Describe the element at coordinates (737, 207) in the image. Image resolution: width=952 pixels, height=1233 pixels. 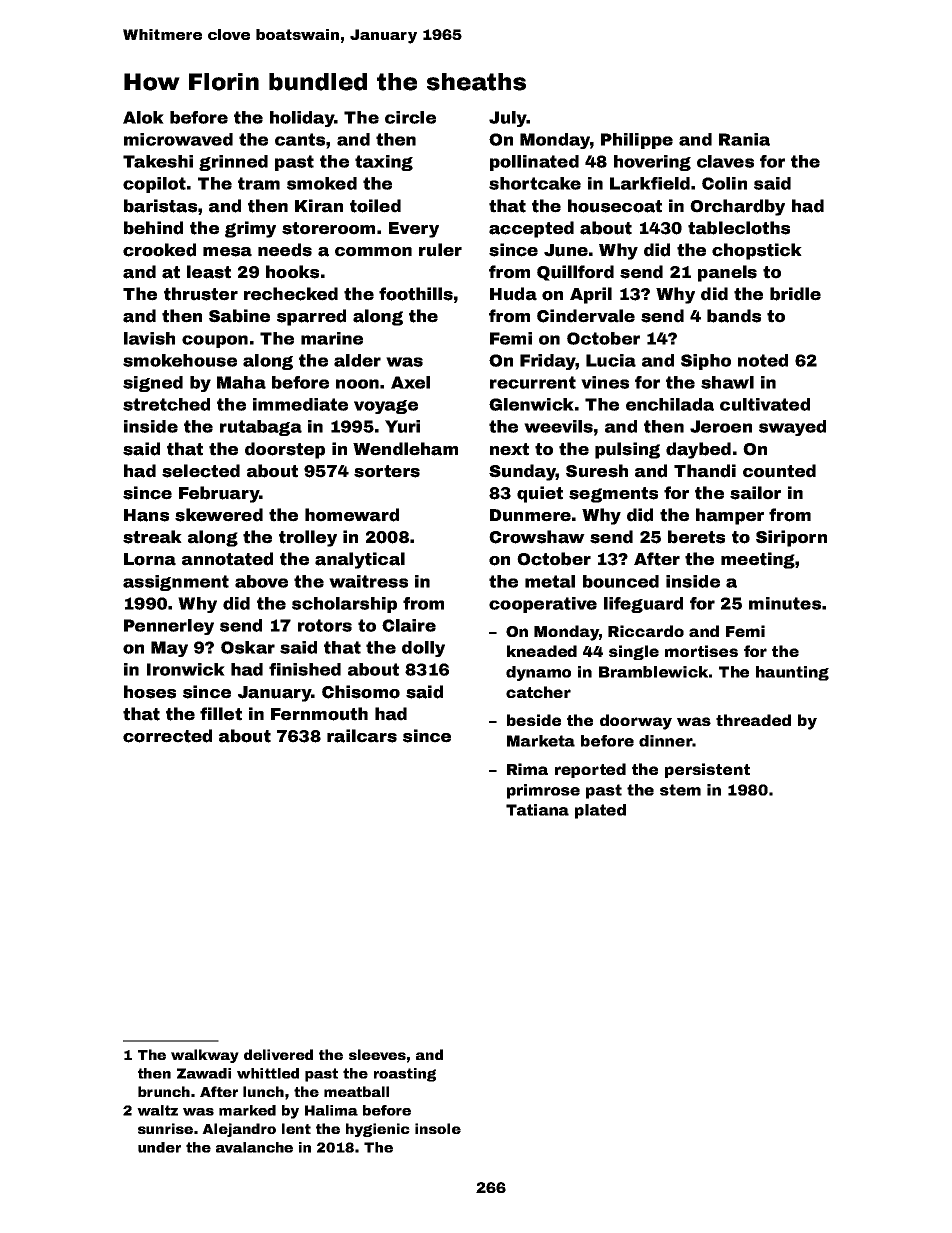
I see `Orchardby` at that location.
